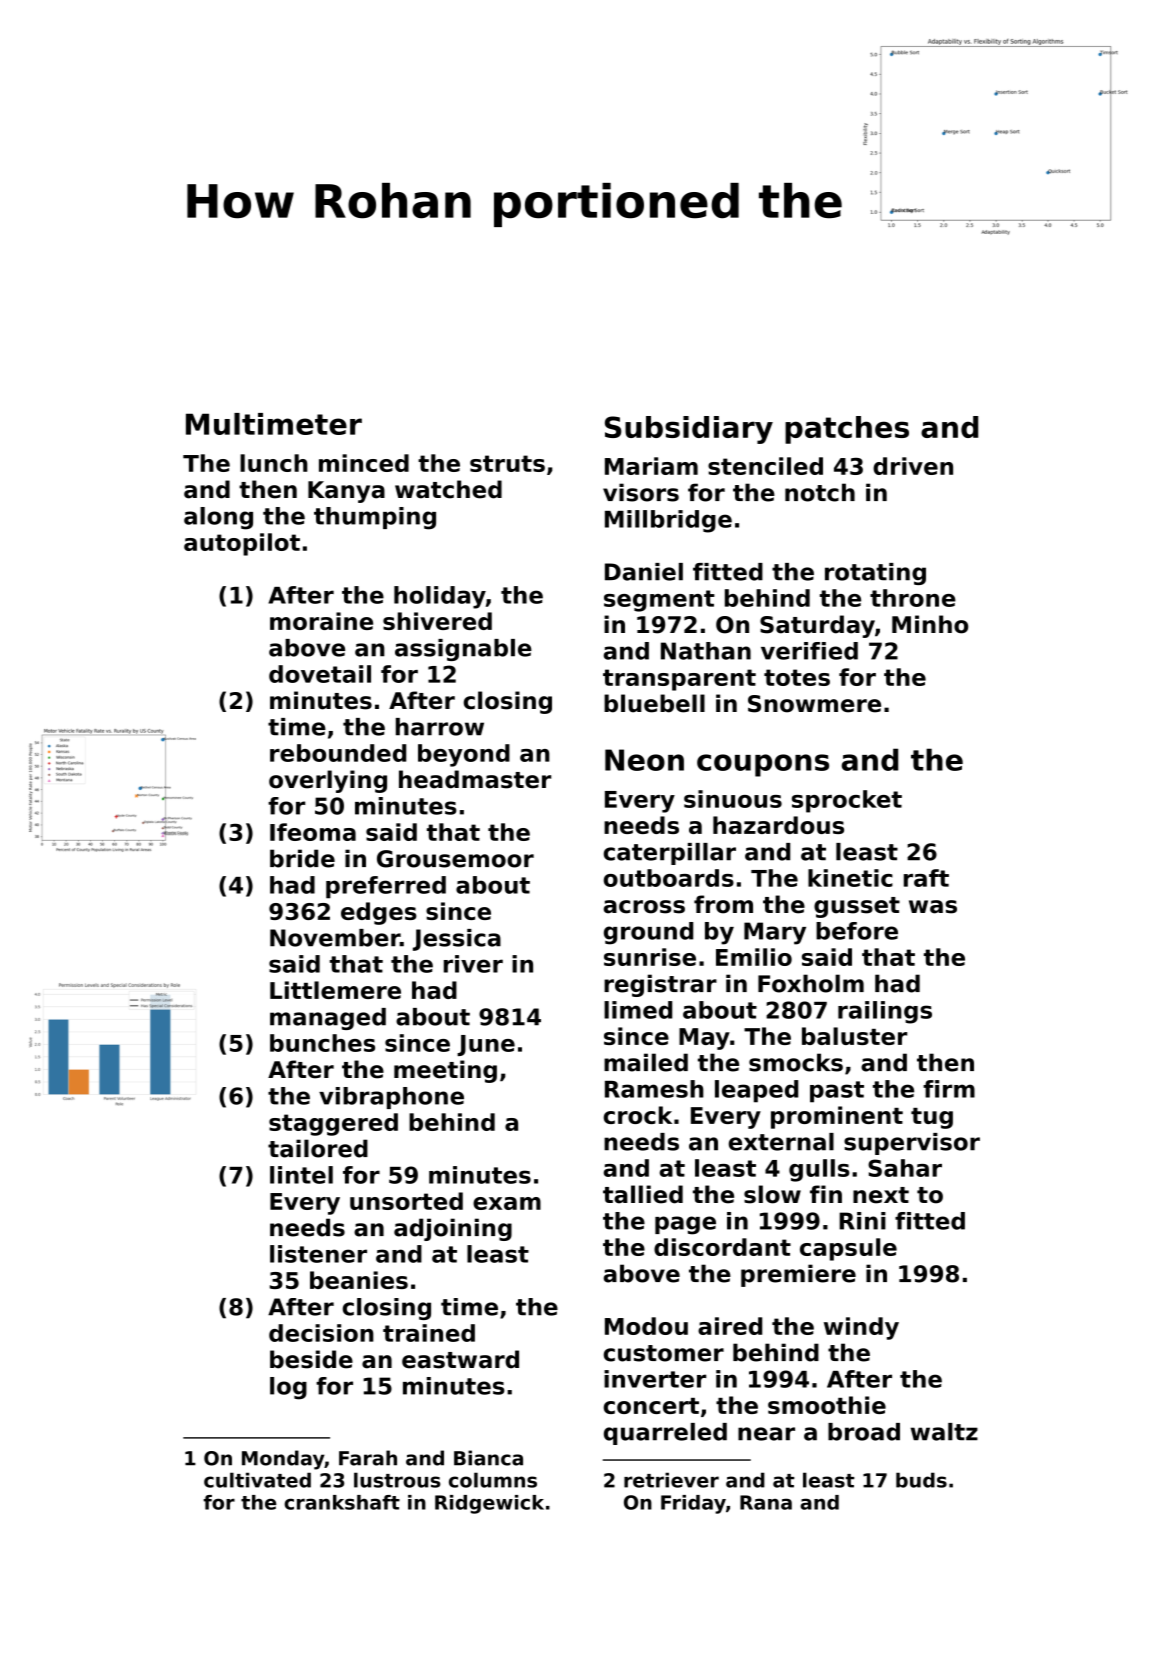  I want to click on notch, so click(820, 492).
